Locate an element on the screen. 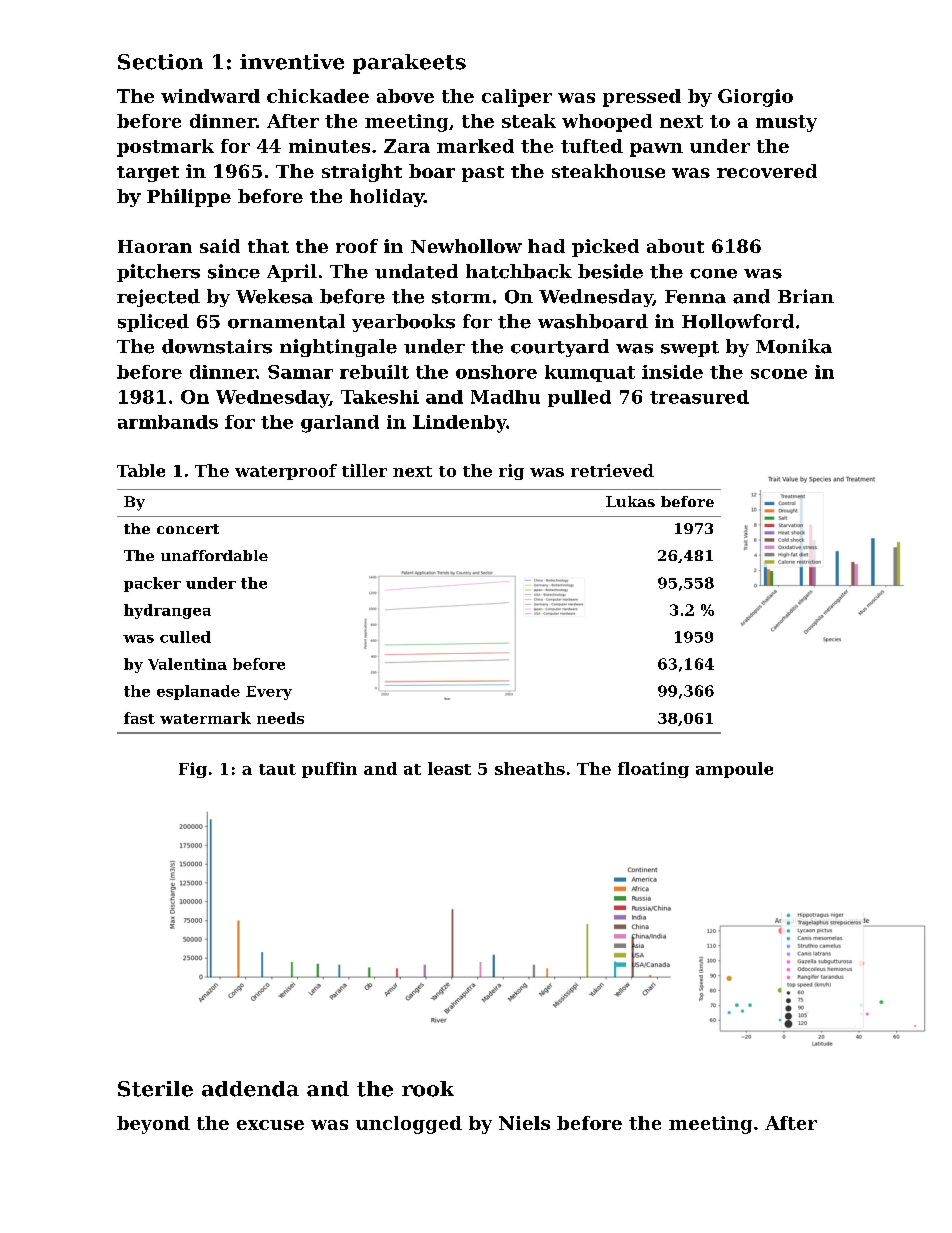 This screenshot has height=1233, width=952. floating is located at coordinates (653, 770).
